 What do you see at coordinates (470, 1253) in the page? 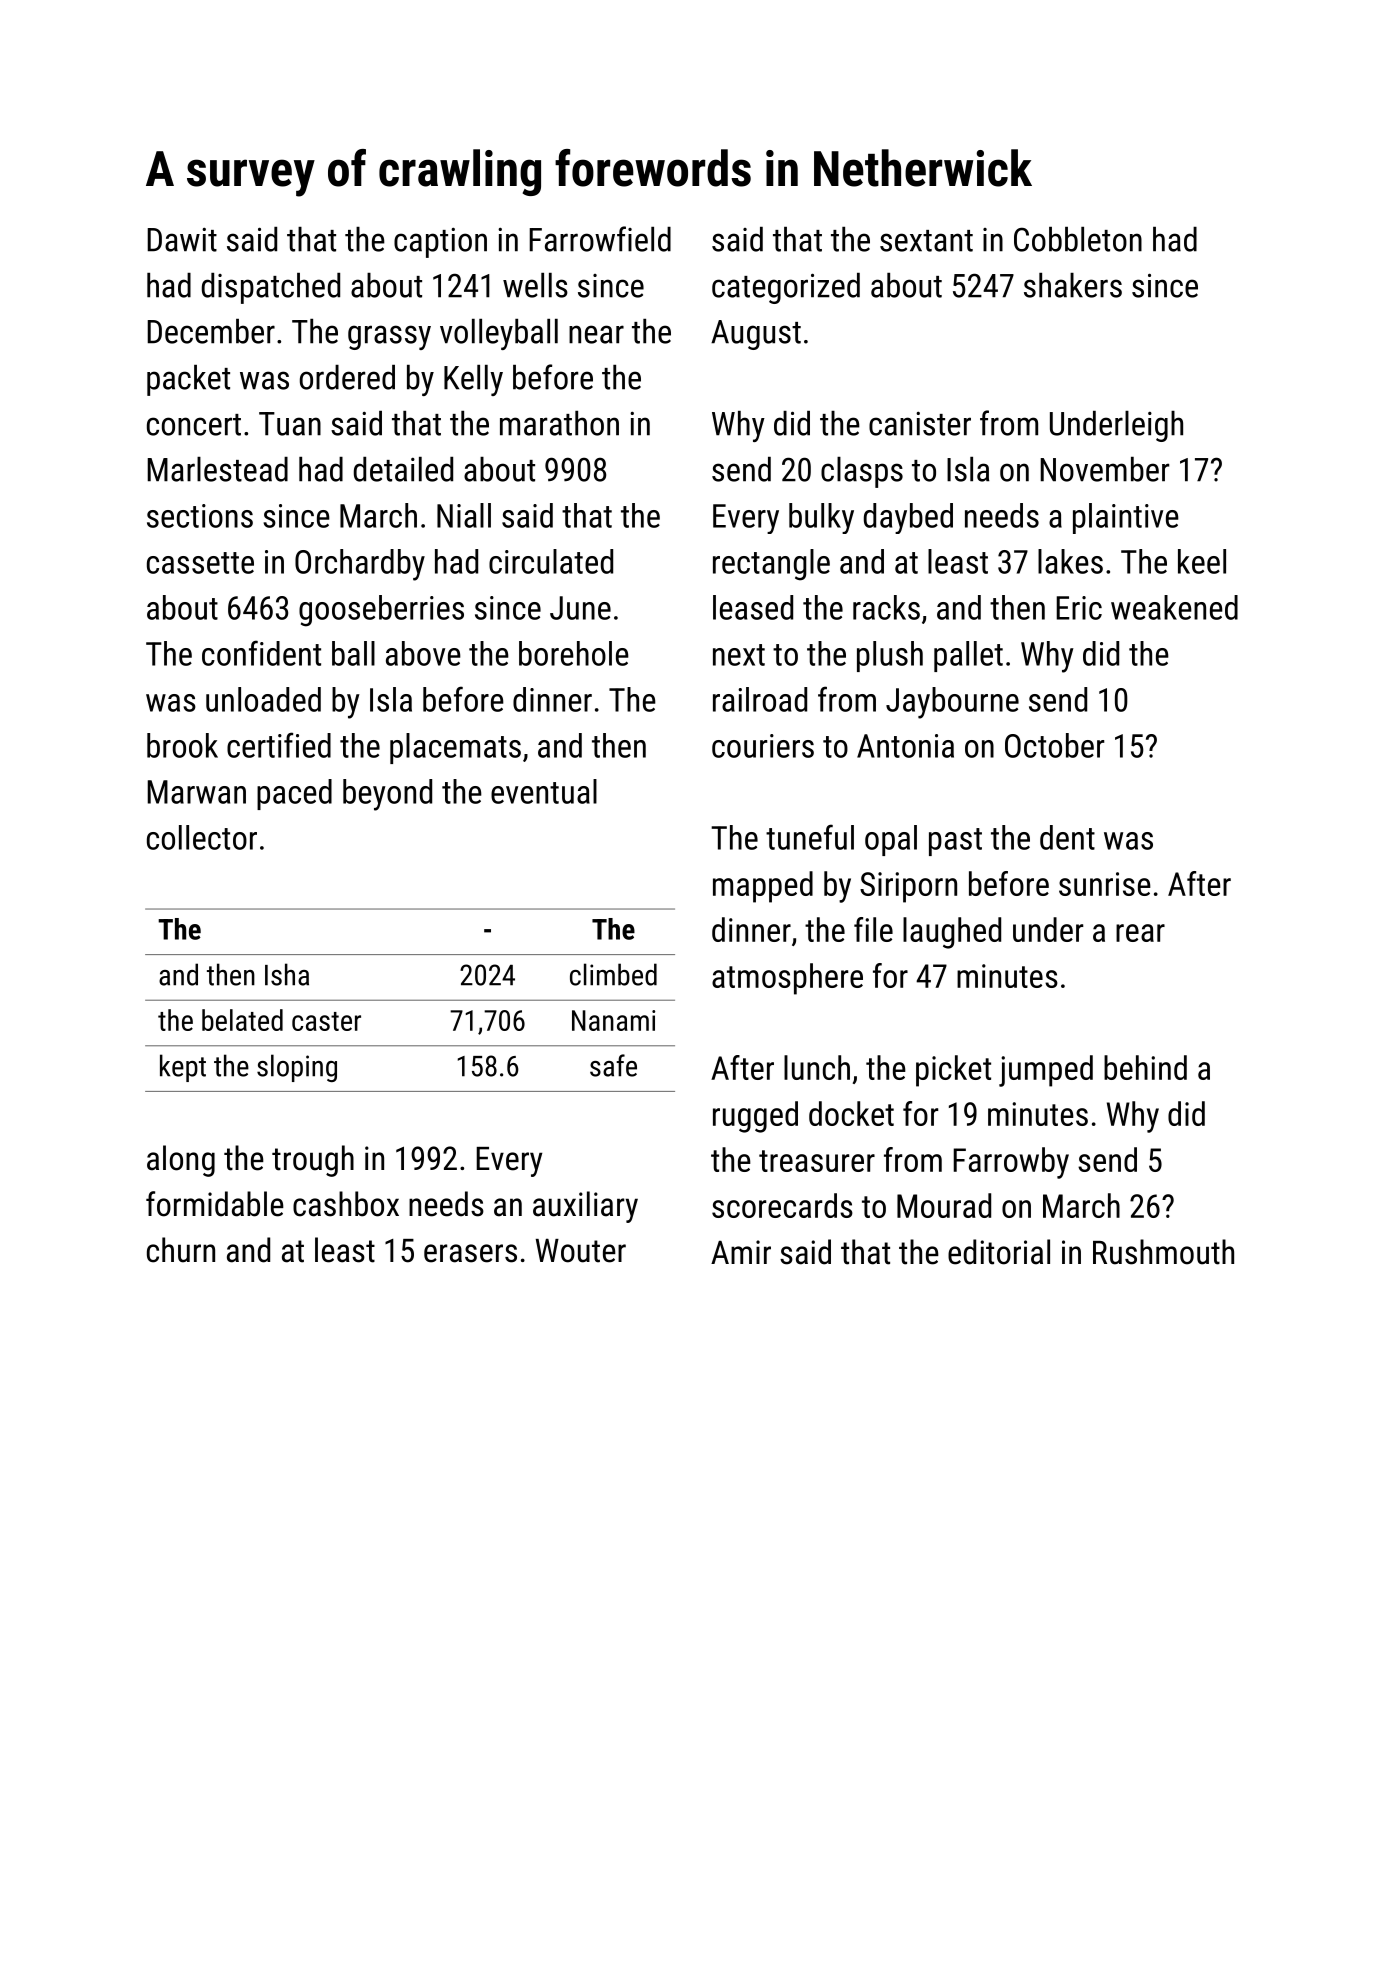
I see `erasers` at bounding box center [470, 1253].
